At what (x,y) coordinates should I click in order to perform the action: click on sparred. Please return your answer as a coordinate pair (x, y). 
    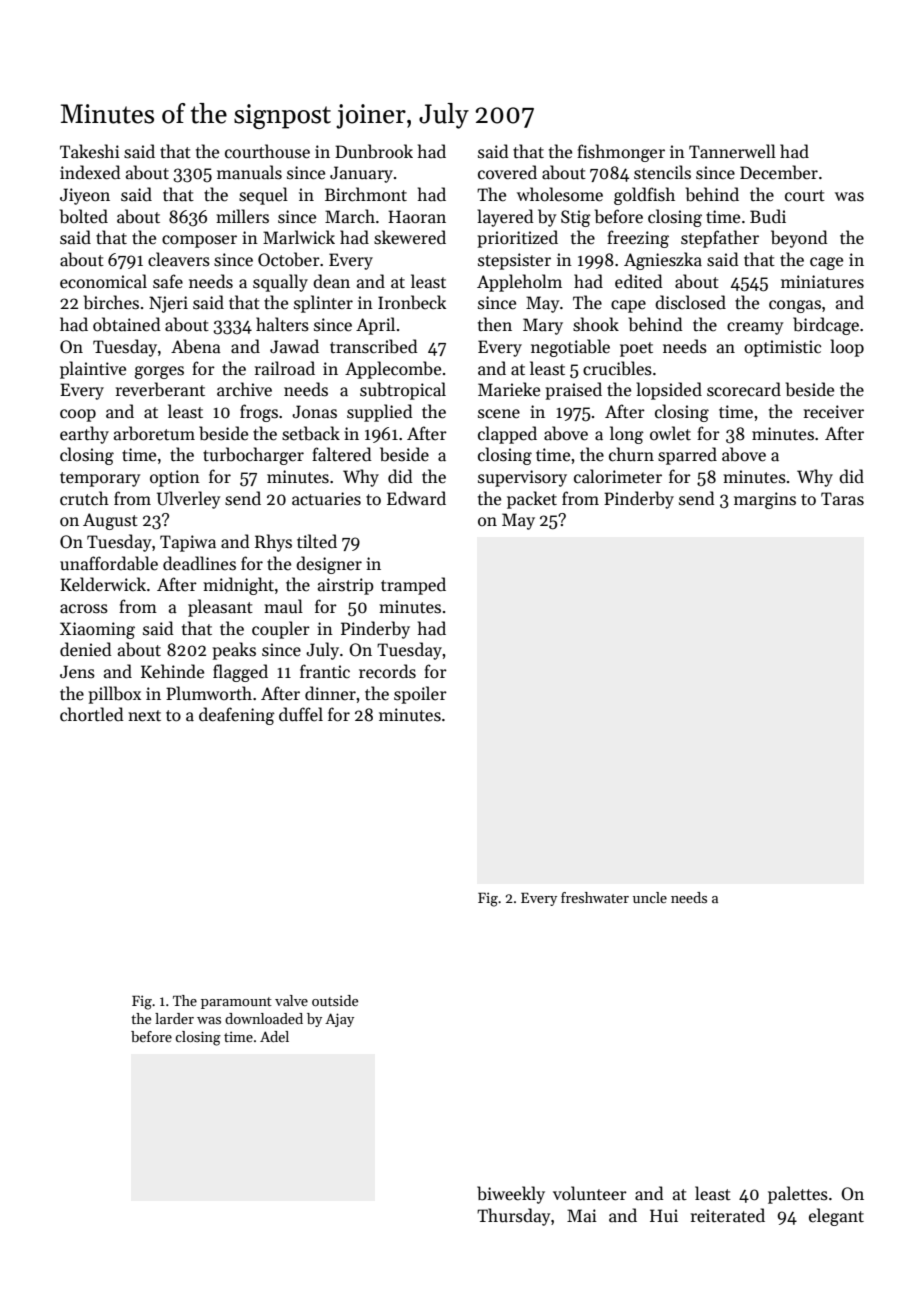
    Looking at the image, I should click on (687, 456).
